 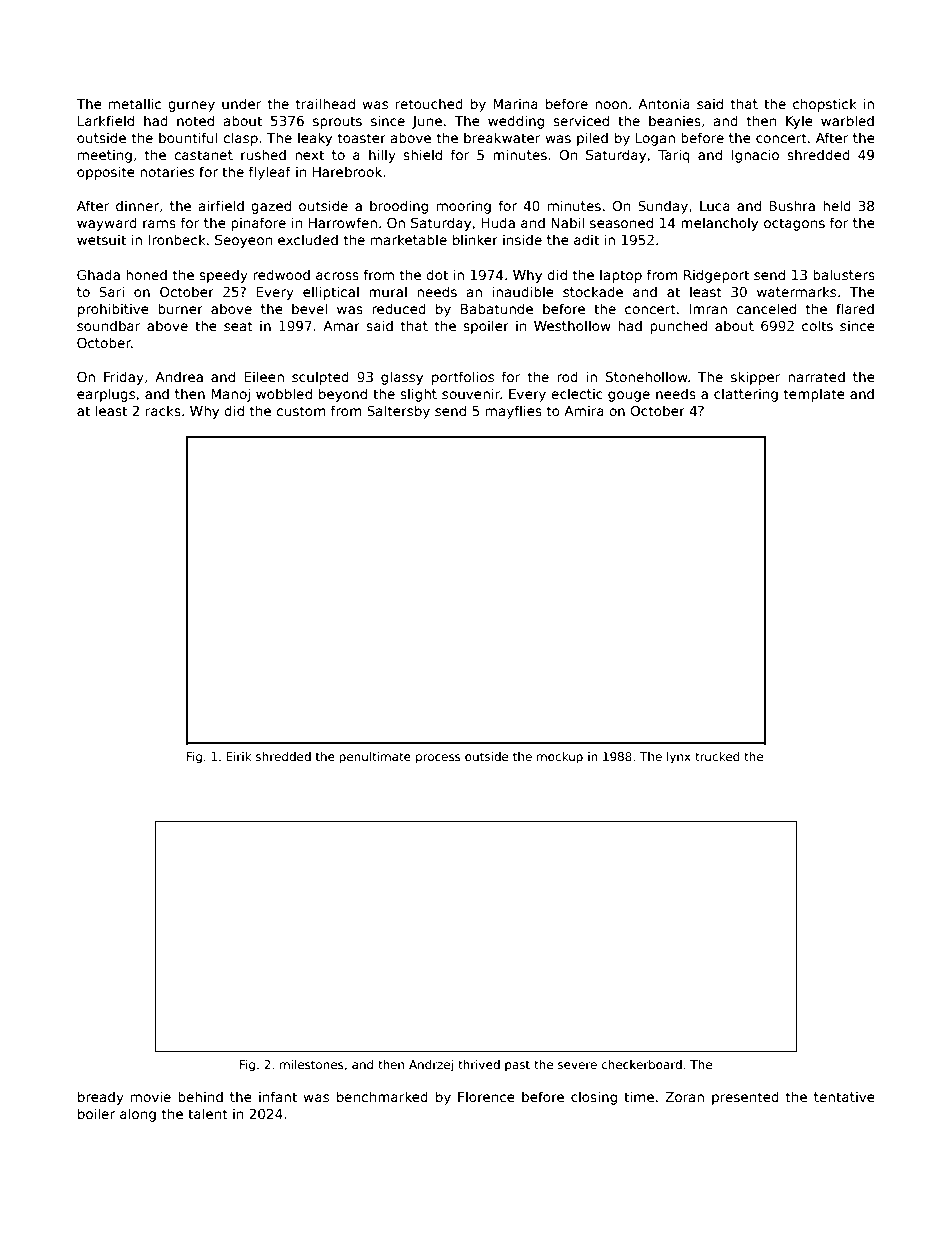 What do you see at coordinates (398, 412) in the page?
I see `Saltersby` at bounding box center [398, 412].
